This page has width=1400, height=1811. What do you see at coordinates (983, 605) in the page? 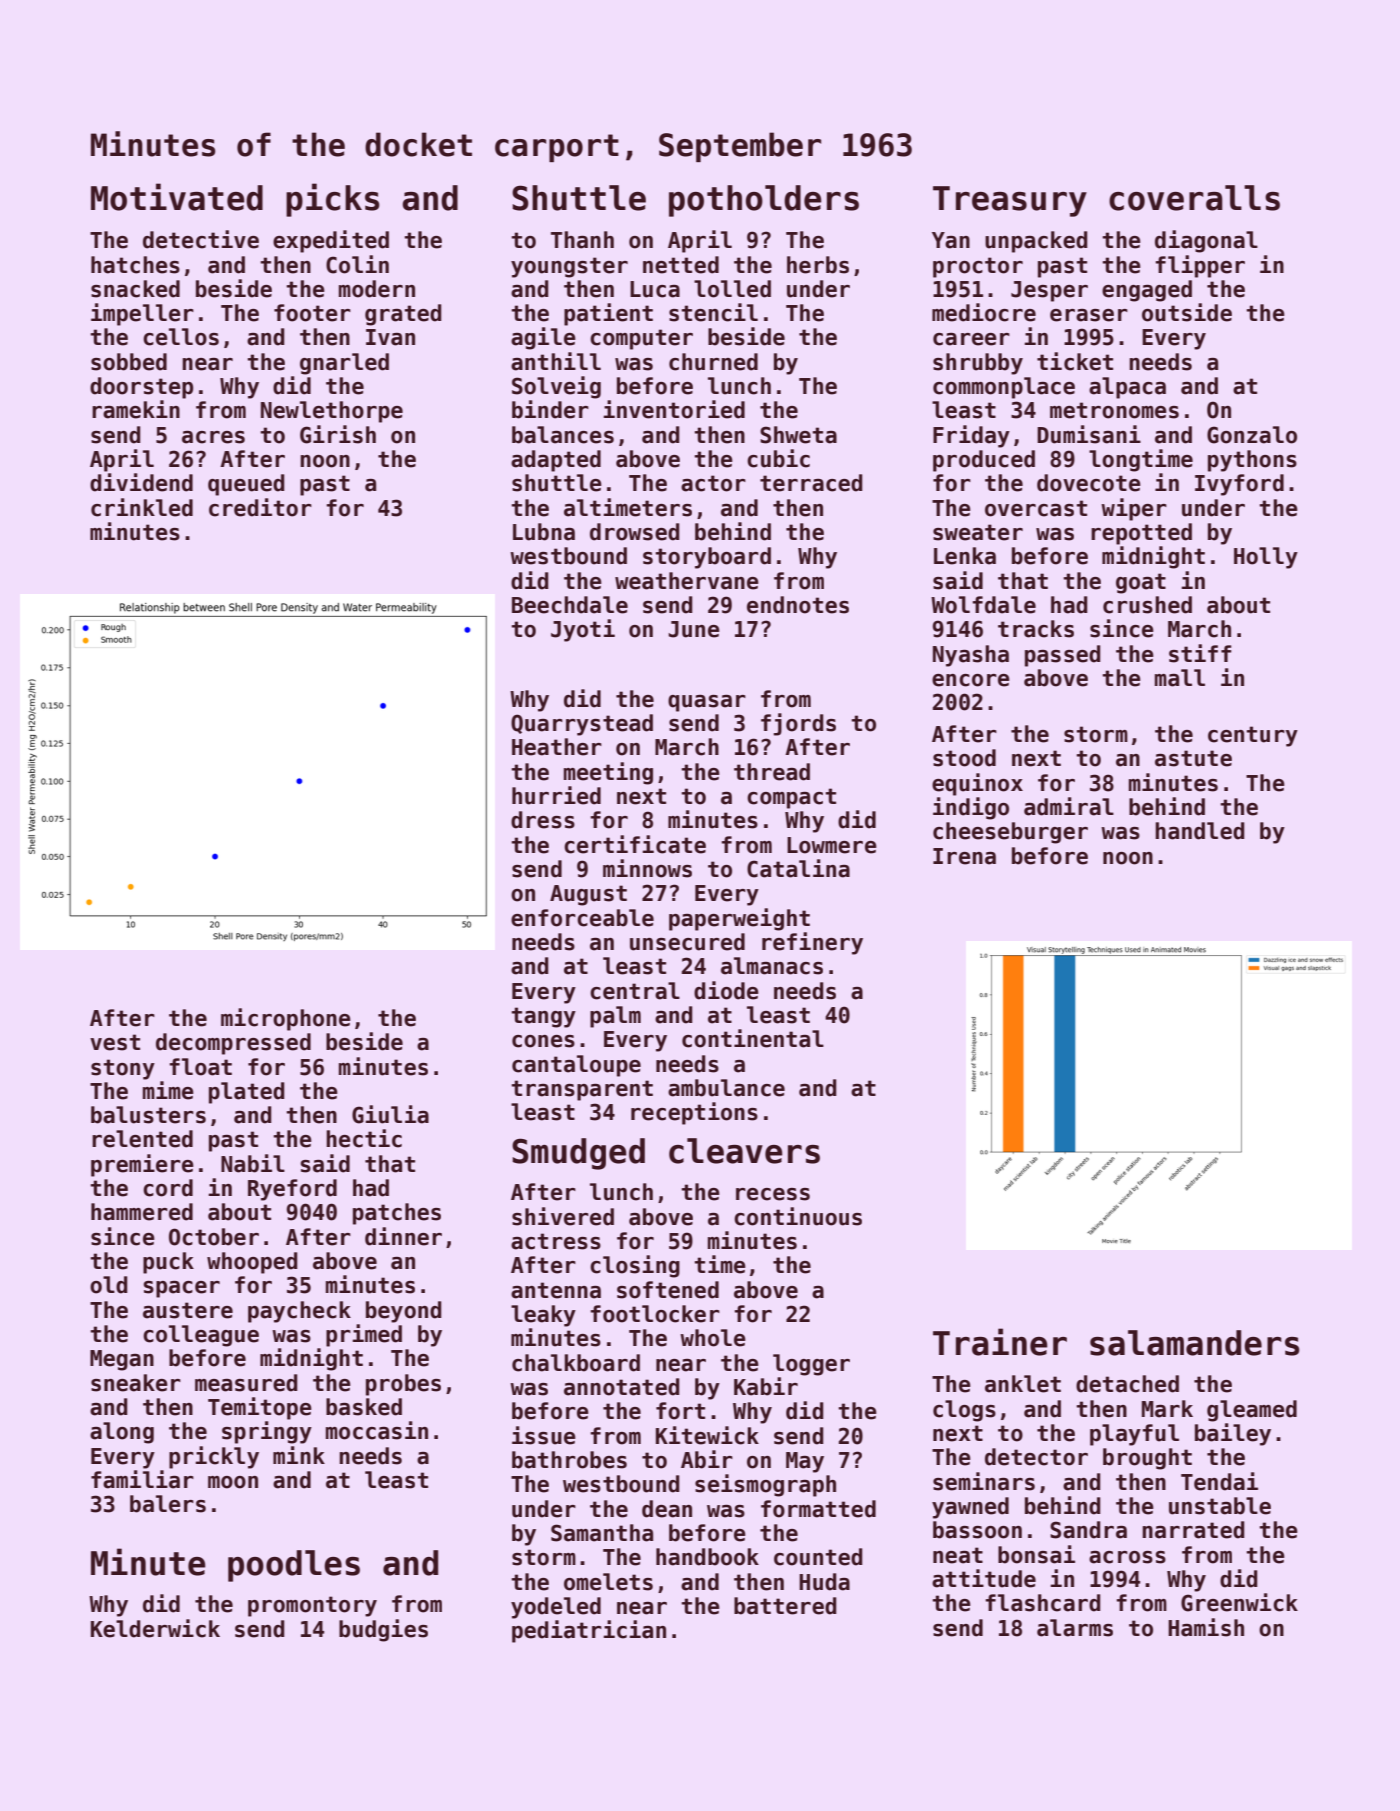
I see `Wolfdale` at bounding box center [983, 605].
